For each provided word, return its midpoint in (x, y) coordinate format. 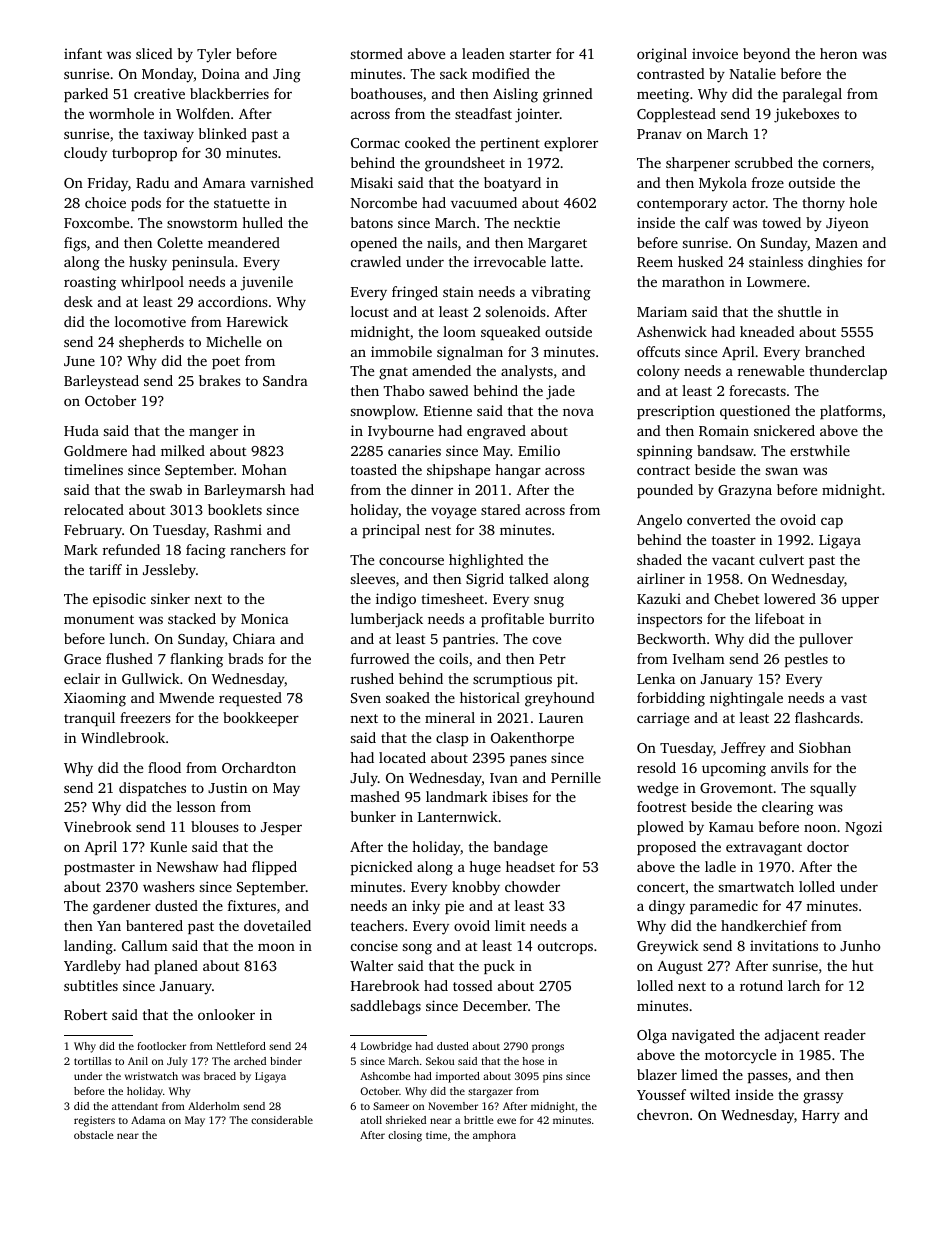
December (495, 1005)
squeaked (511, 333)
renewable (771, 370)
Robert (86, 1014)
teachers (377, 925)
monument (99, 619)
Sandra (285, 380)
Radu (152, 182)
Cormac (375, 143)
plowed (660, 828)
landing (88, 947)
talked (529, 578)
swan (782, 471)
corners (846, 164)
